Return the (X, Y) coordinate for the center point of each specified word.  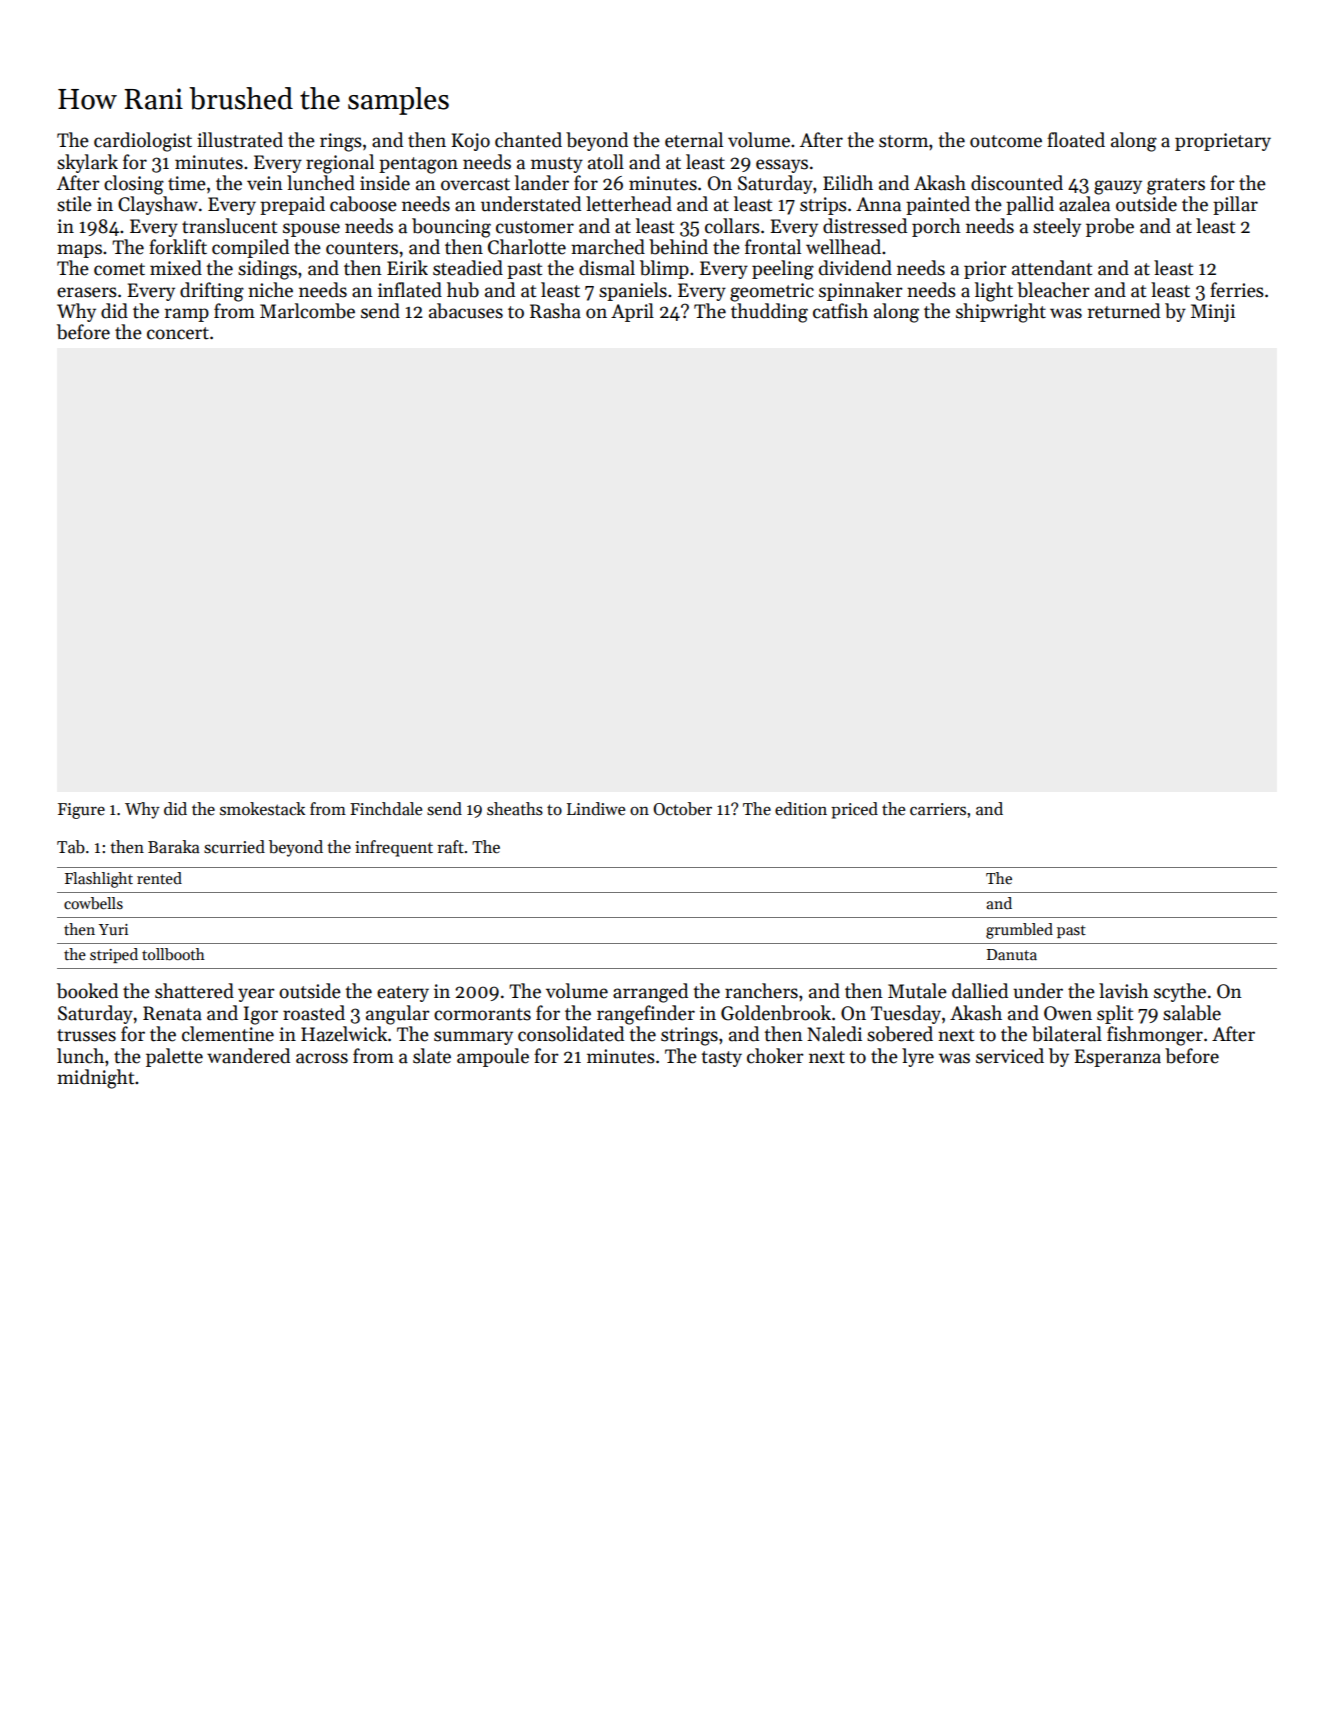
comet (119, 269)
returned (1124, 311)
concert (178, 333)
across (322, 1058)
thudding (769, 313)
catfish (840, 311)
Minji (1213, 313)
